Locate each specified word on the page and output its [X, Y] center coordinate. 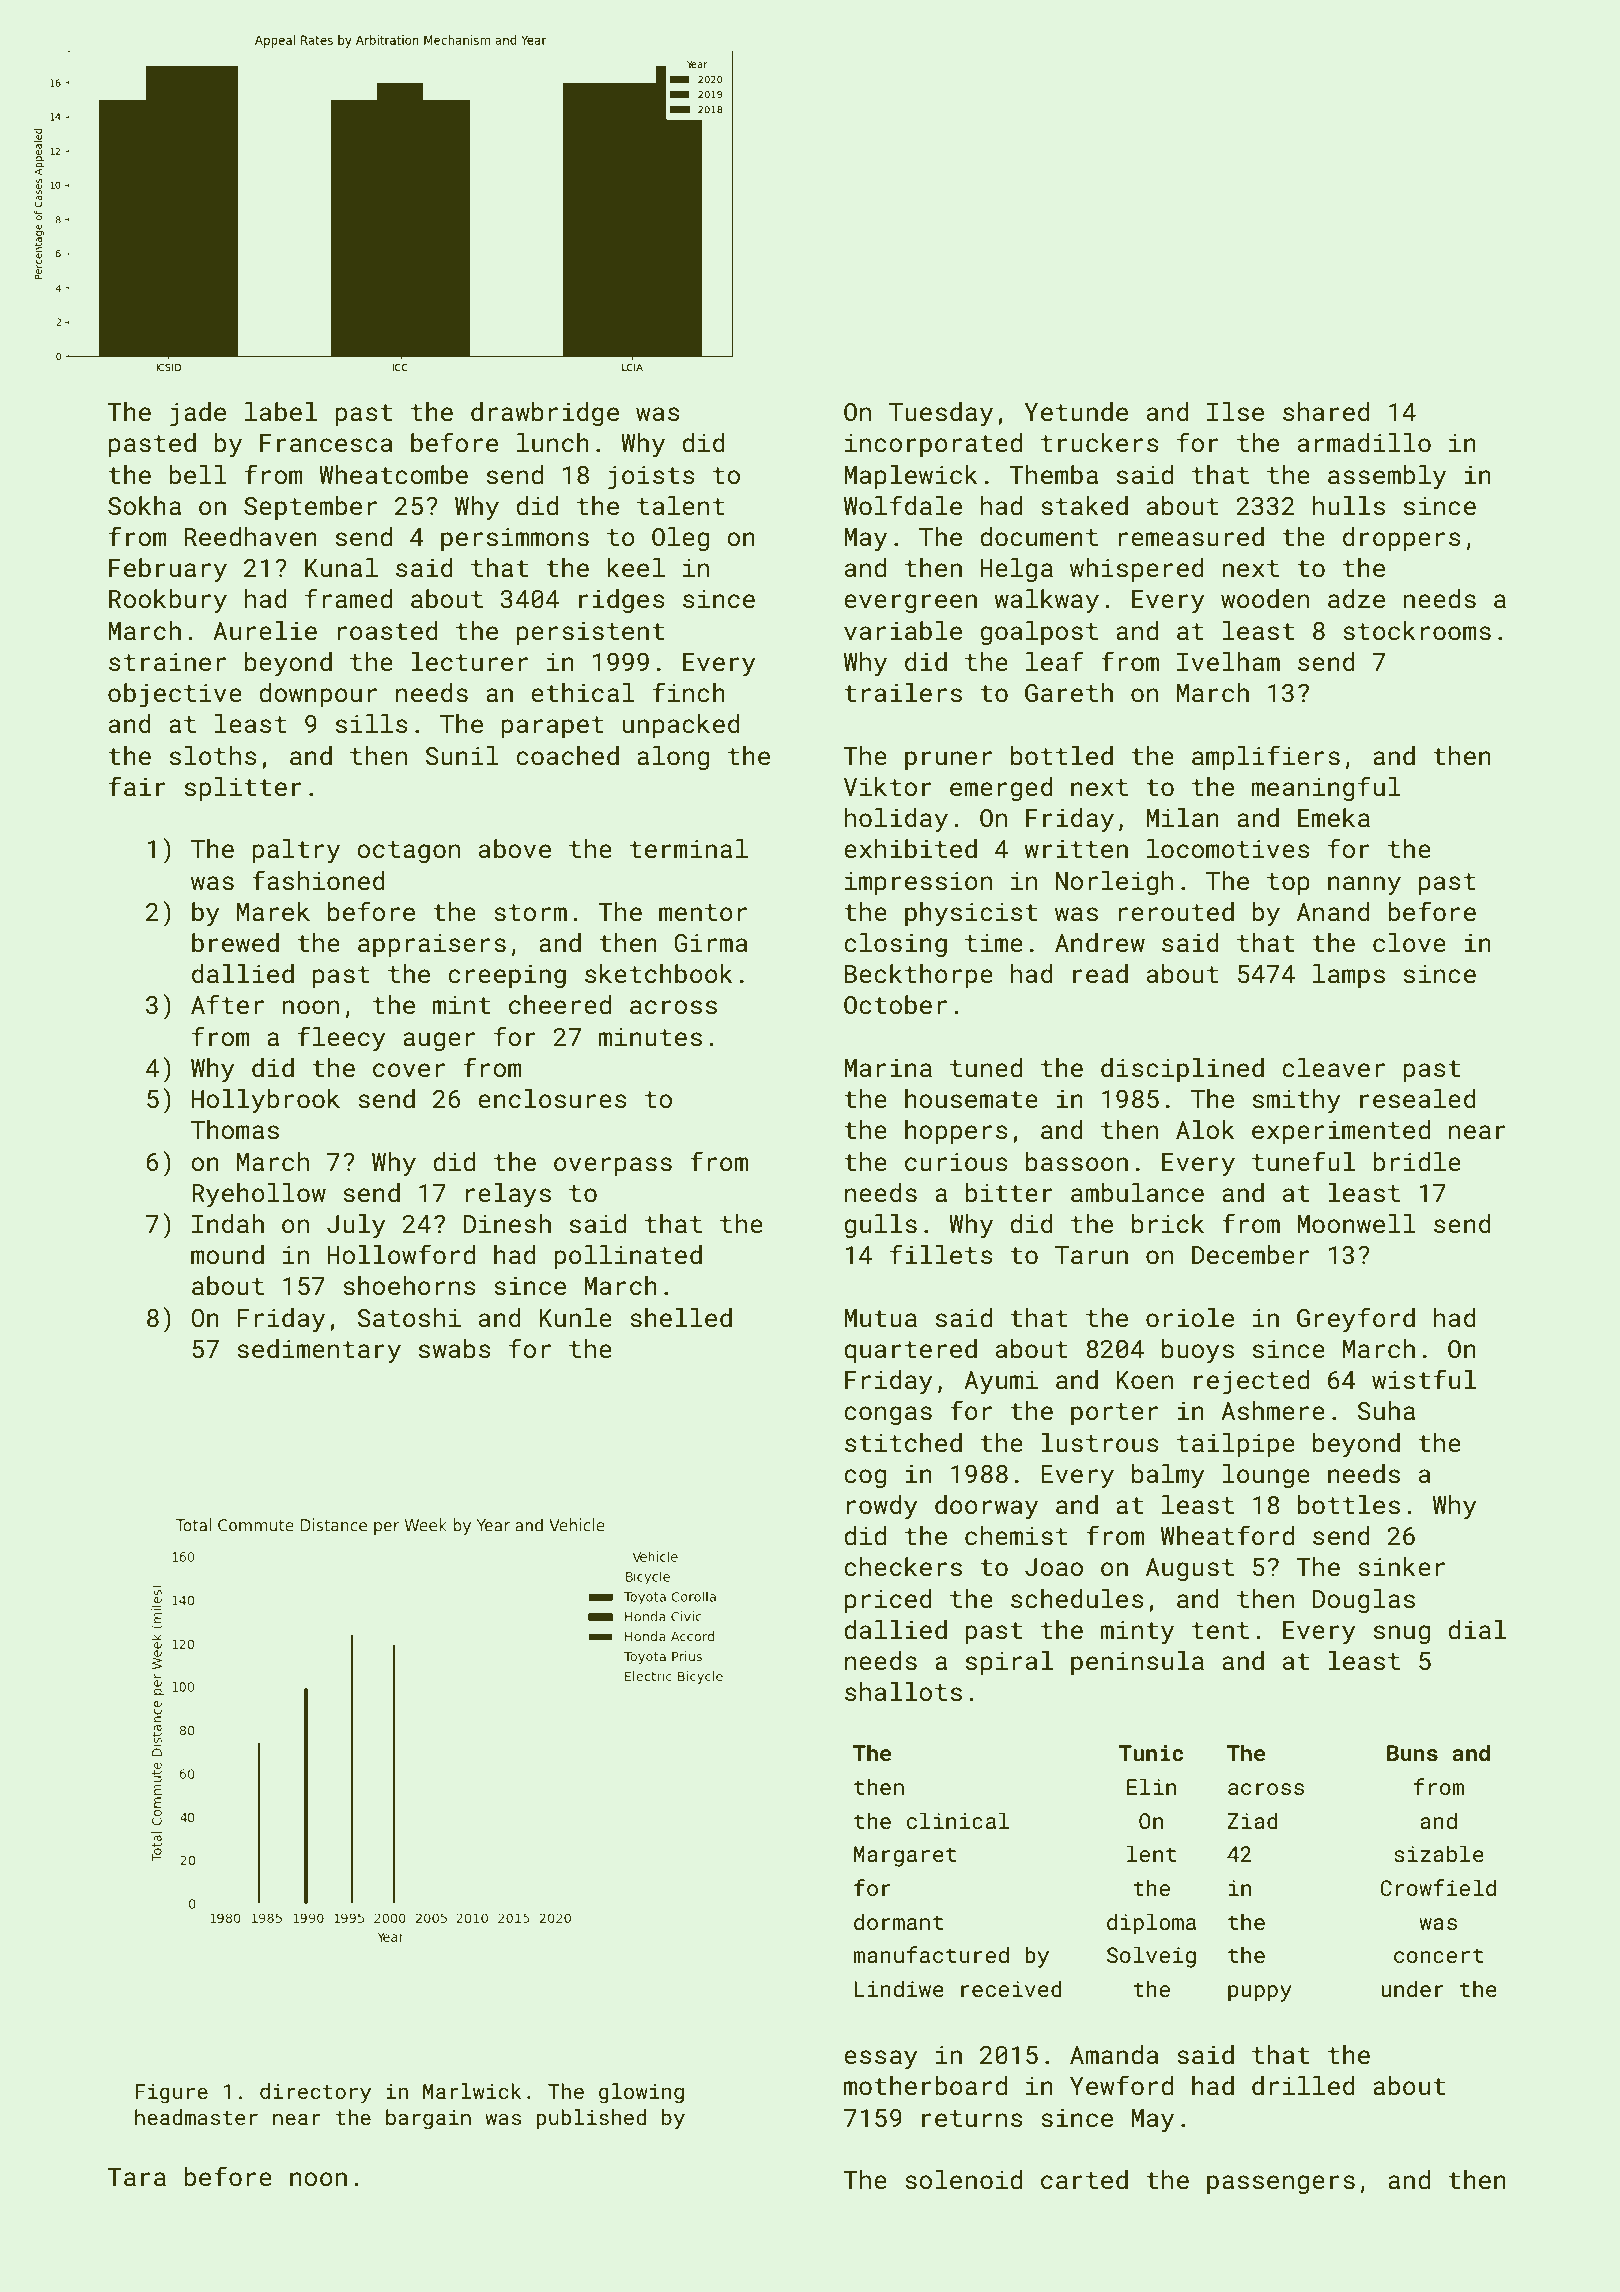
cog [865, 1478]
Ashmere [1273, 1411]
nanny [1364, 886]
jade [198, 414]
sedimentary [319, 1351]
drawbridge [545, 414]
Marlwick [472, 2091]
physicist [971, 914]
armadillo [1364, 443]
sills [372, 724]
